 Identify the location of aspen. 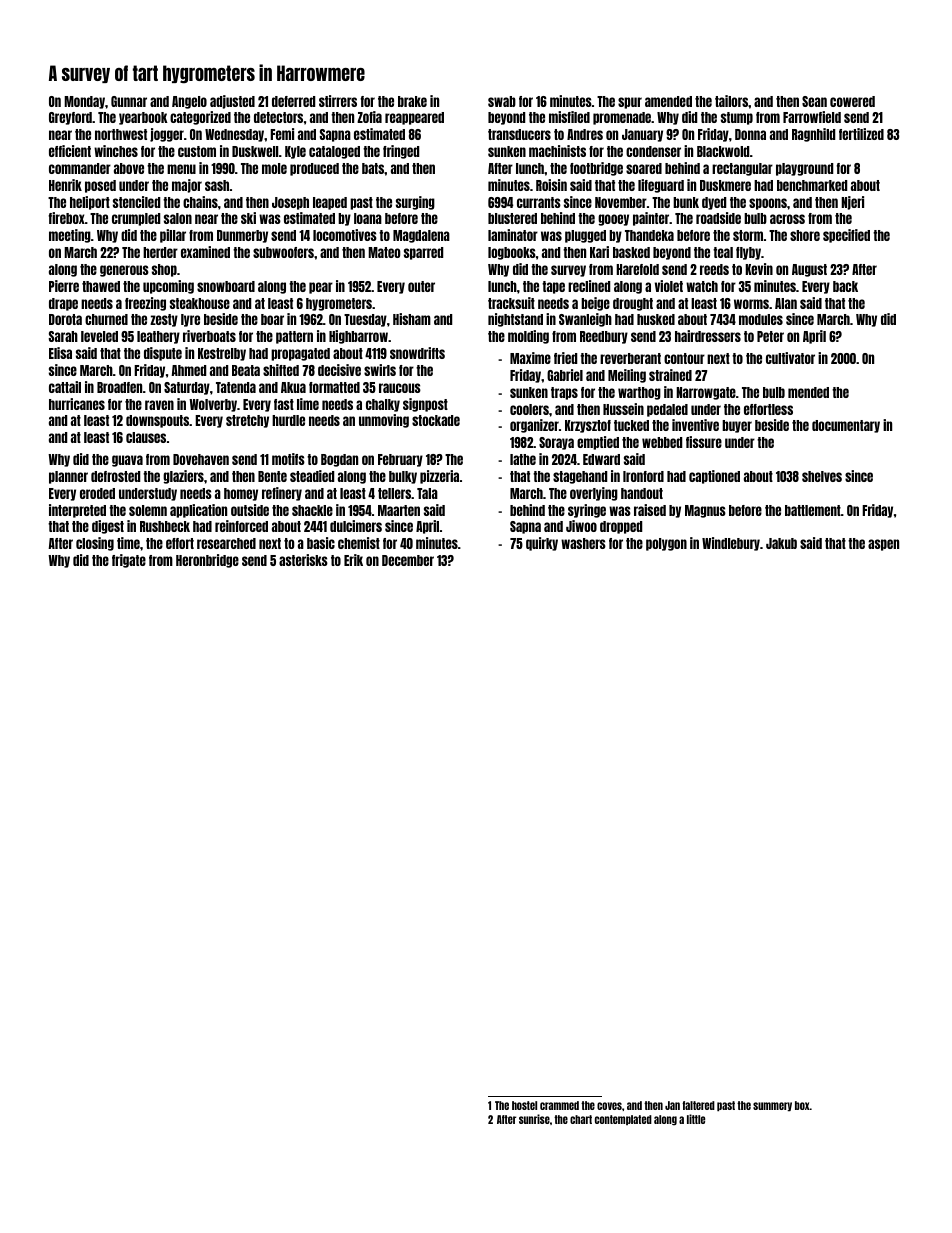
(883, 545).
